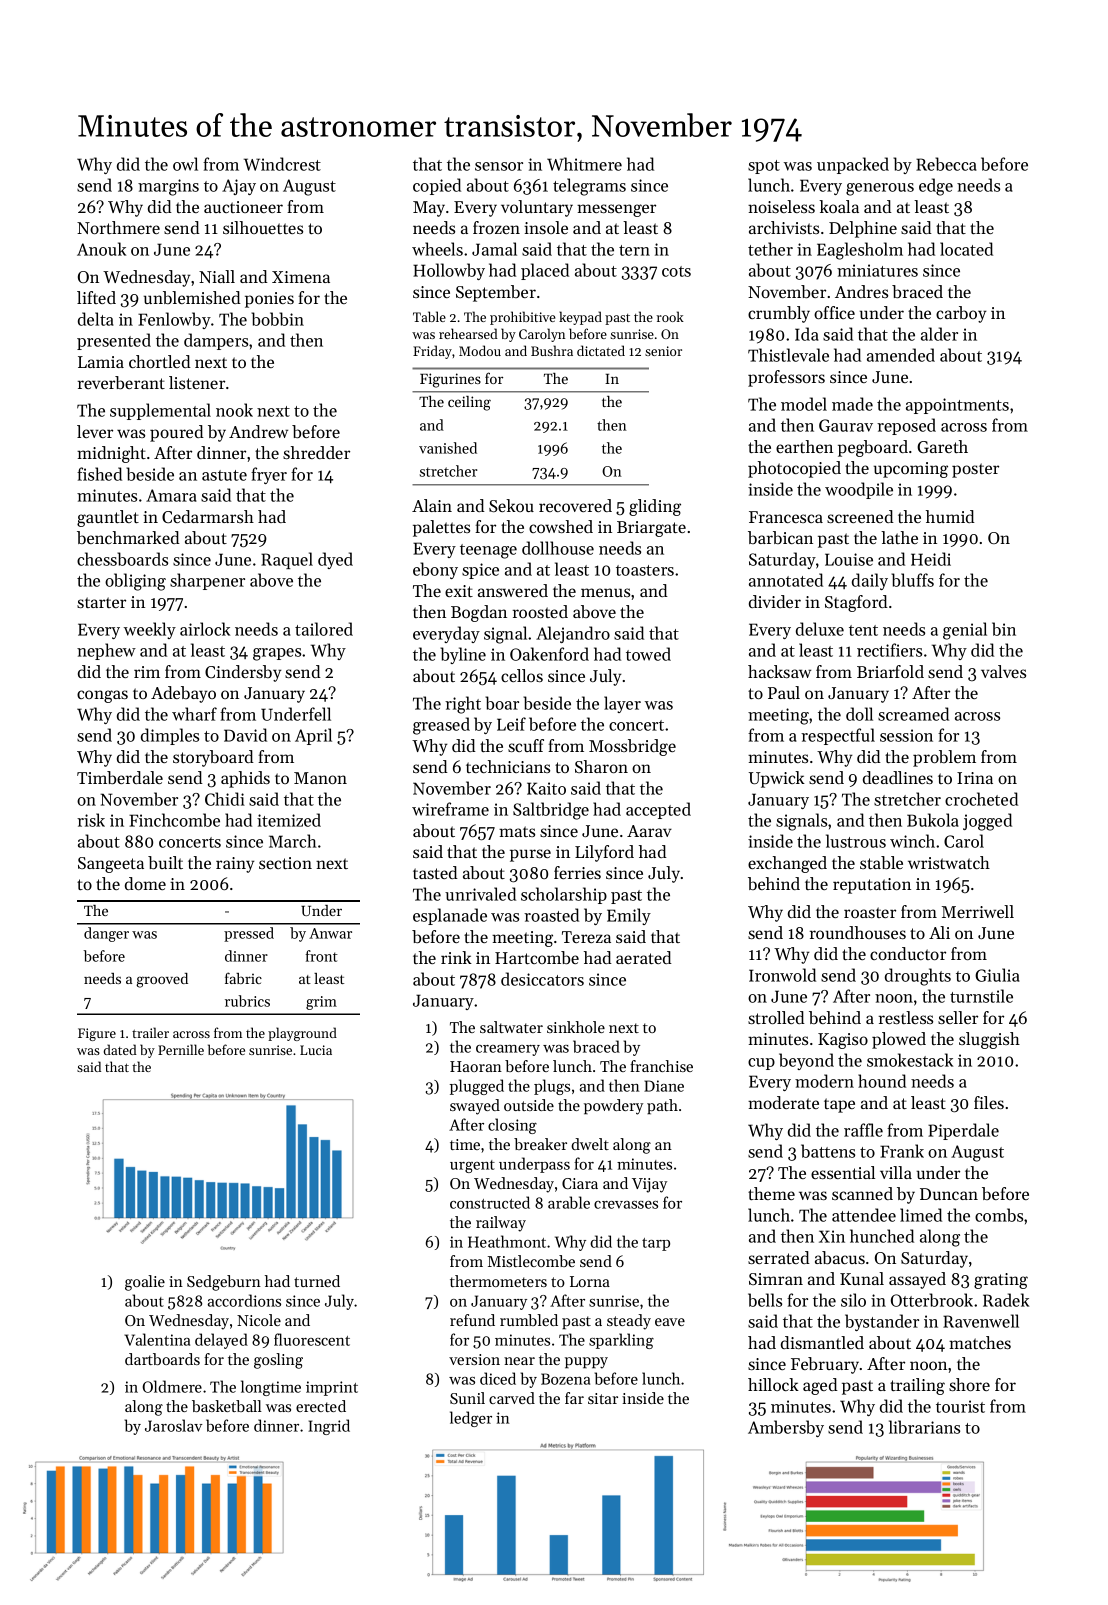 Image resolution: width=1108 pixels, height=1605 pixels. Describe the element at coordinates (649, 831) in the image. I see `Aarav` at that location.
